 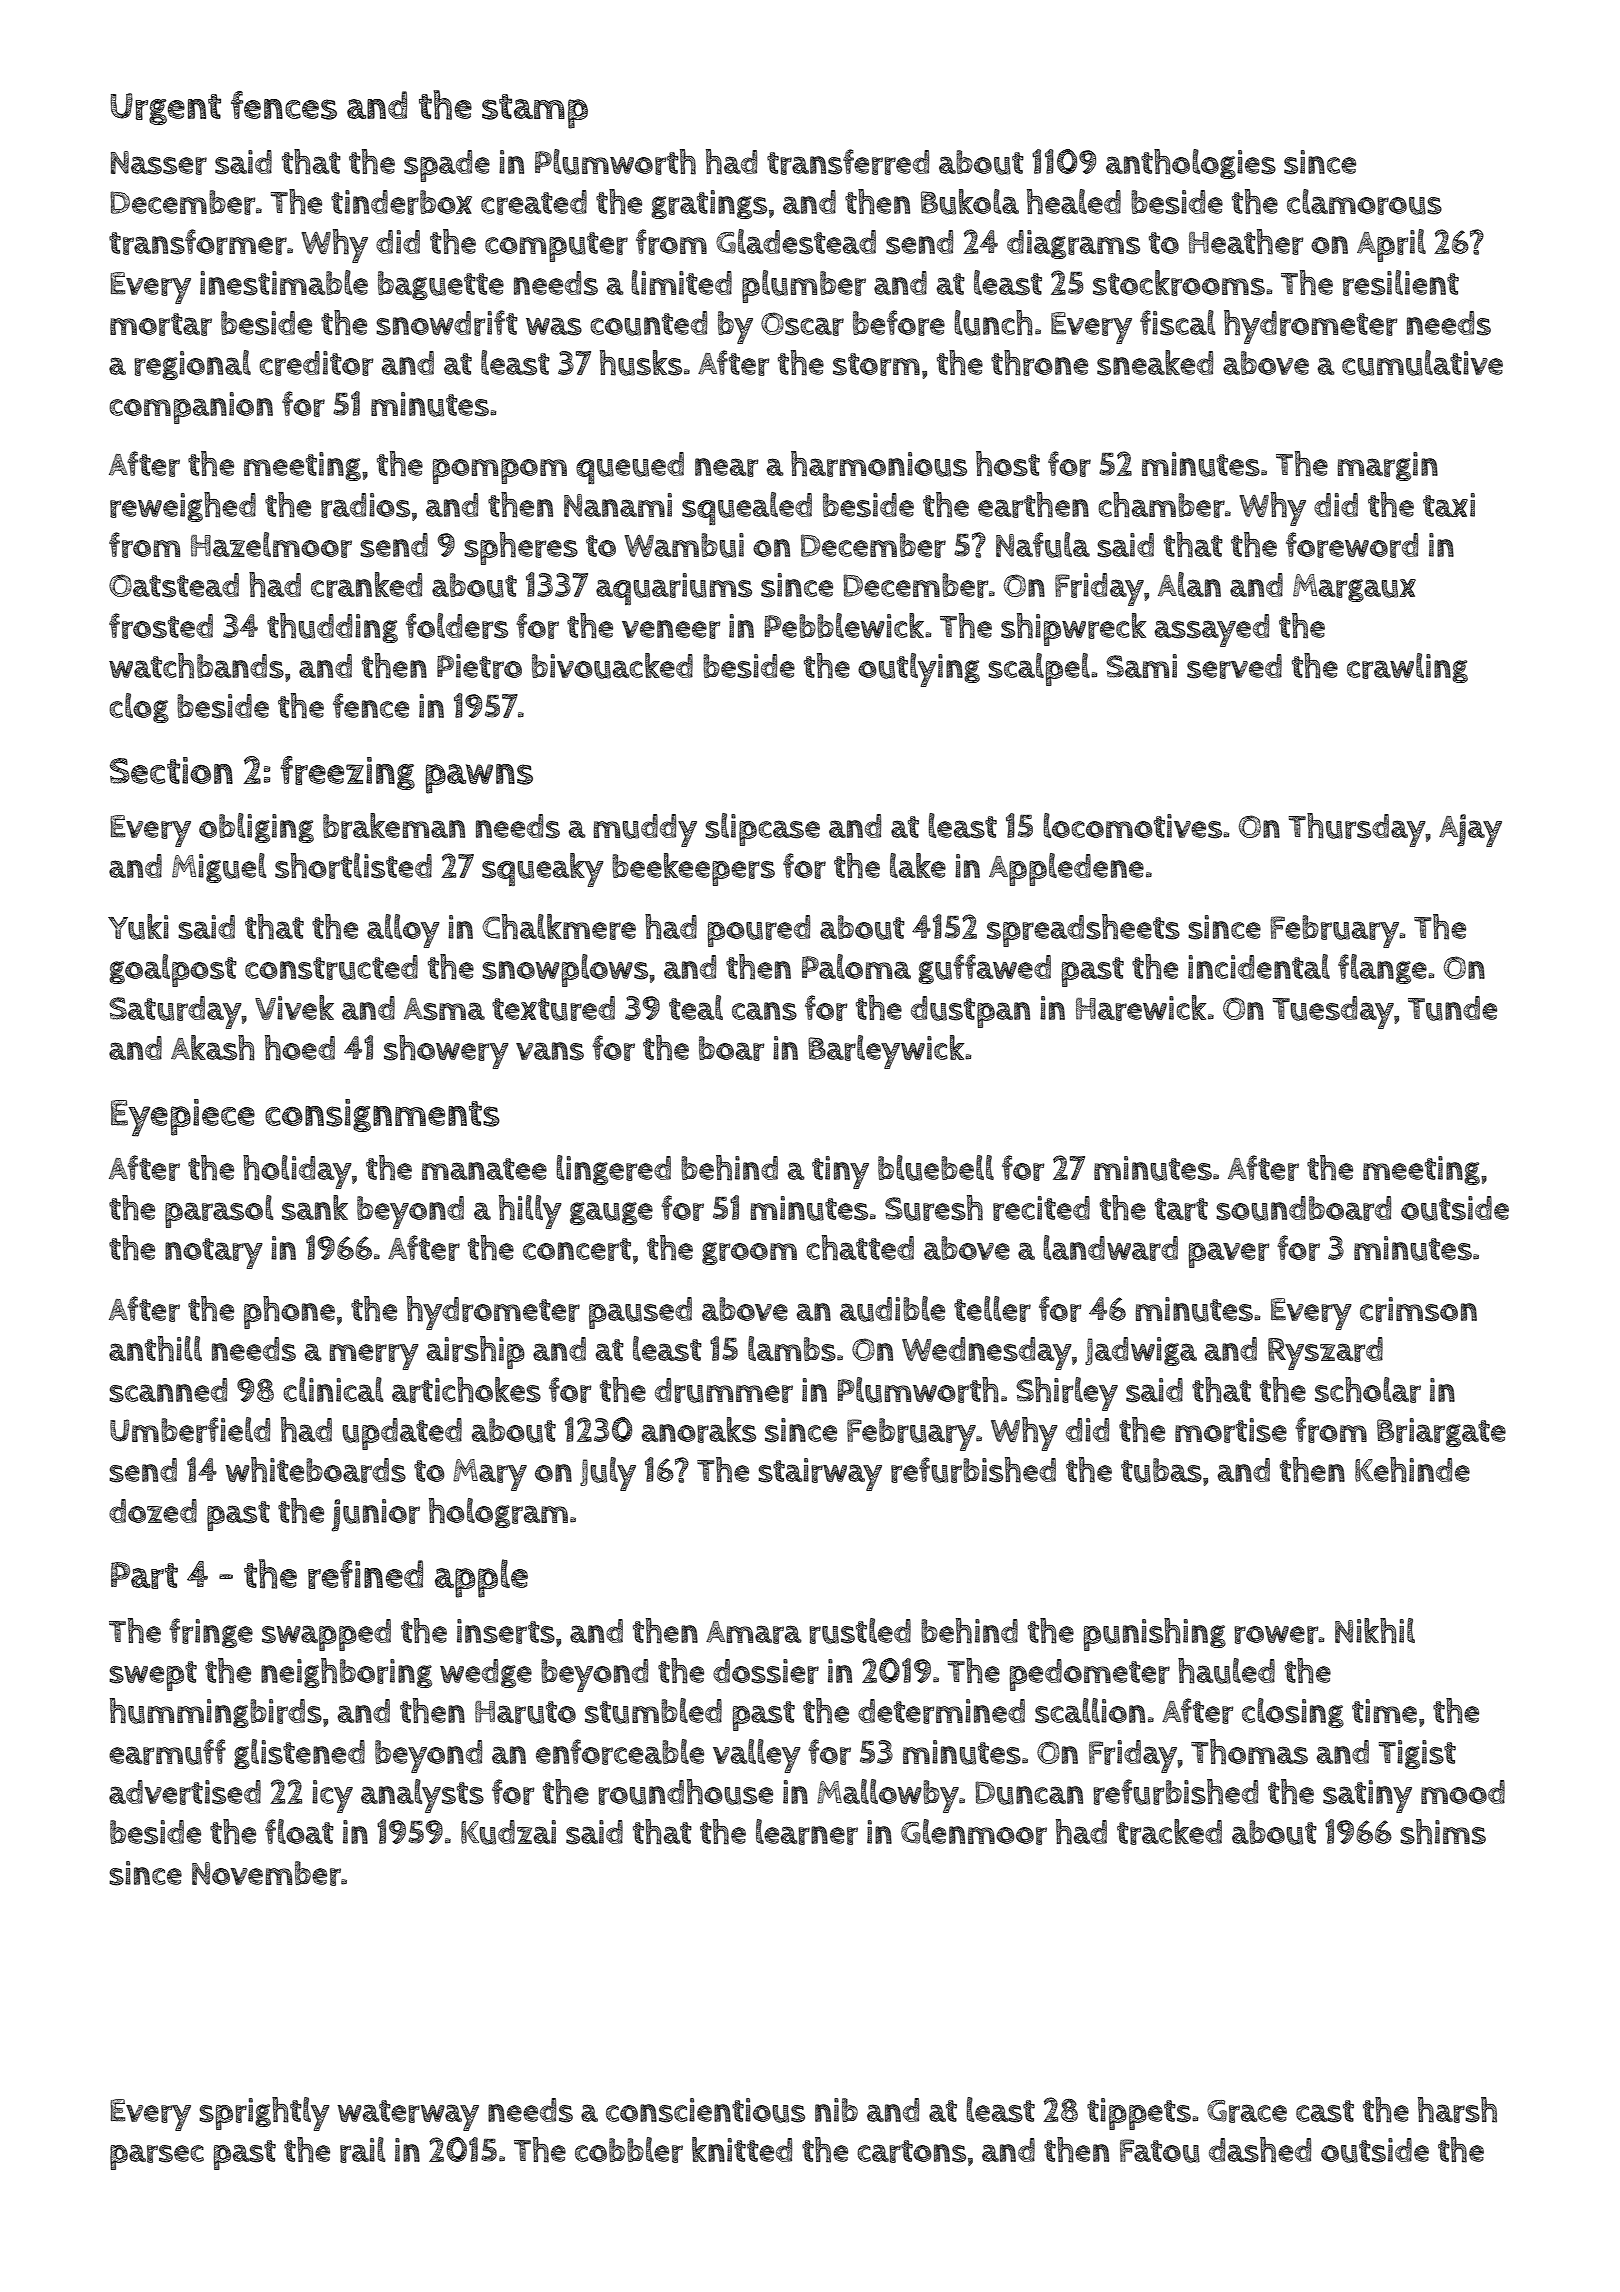 What do you see at coordinates (175, 1012) in the document?
I see `Saturday` at bounding box center [175, 1012].
